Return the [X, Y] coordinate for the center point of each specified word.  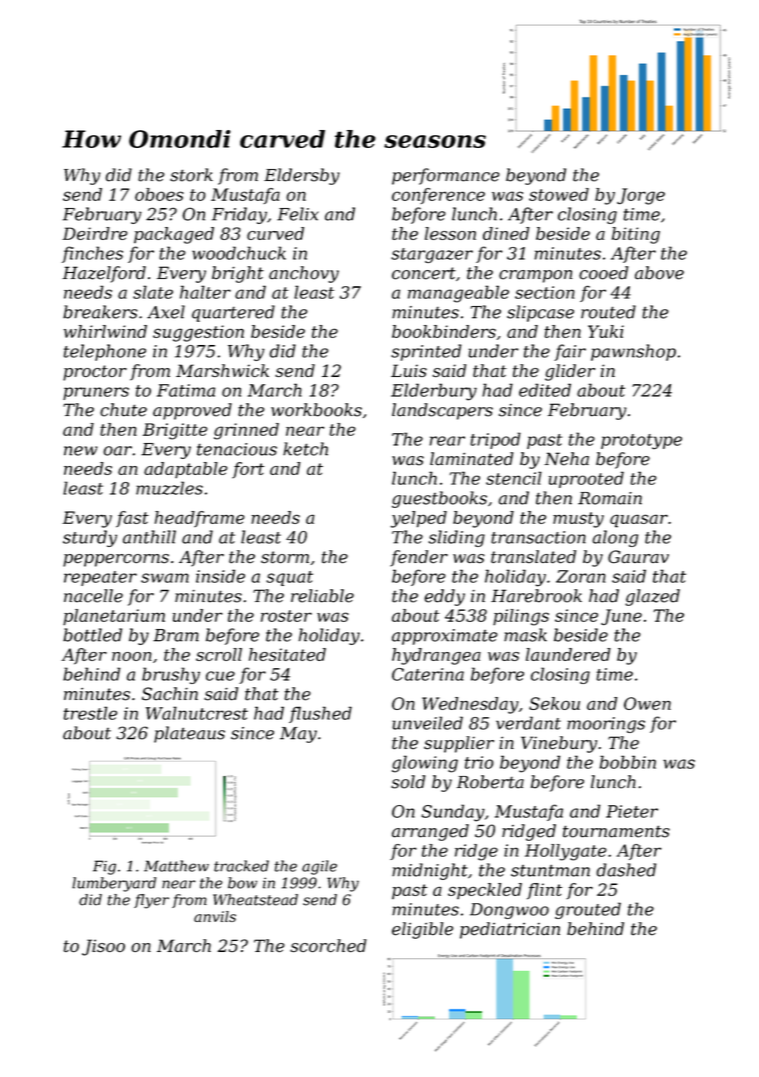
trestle [90, 713]
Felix [298, 214]
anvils [215, 916]
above [659, 273]
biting [636, 235]
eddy [444, 597]
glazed [652, 597]
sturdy [90, 538]
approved [192, 411]
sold [408, 782]
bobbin [628, 762]
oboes [159, 194]
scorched [328, 946]
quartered [233, 313]
